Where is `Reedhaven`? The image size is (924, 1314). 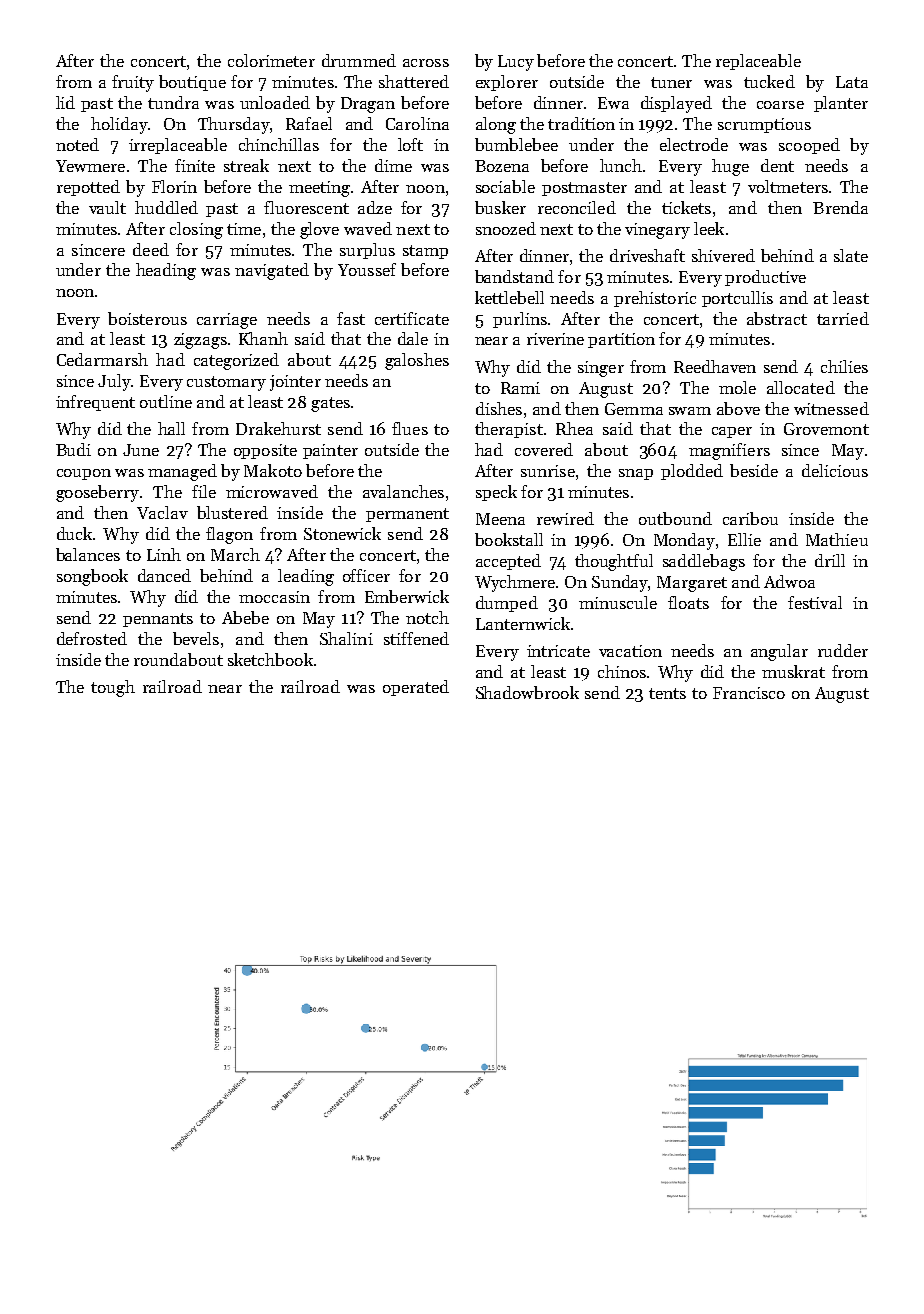
Reedhaven is located at coordinates (715, 366).
